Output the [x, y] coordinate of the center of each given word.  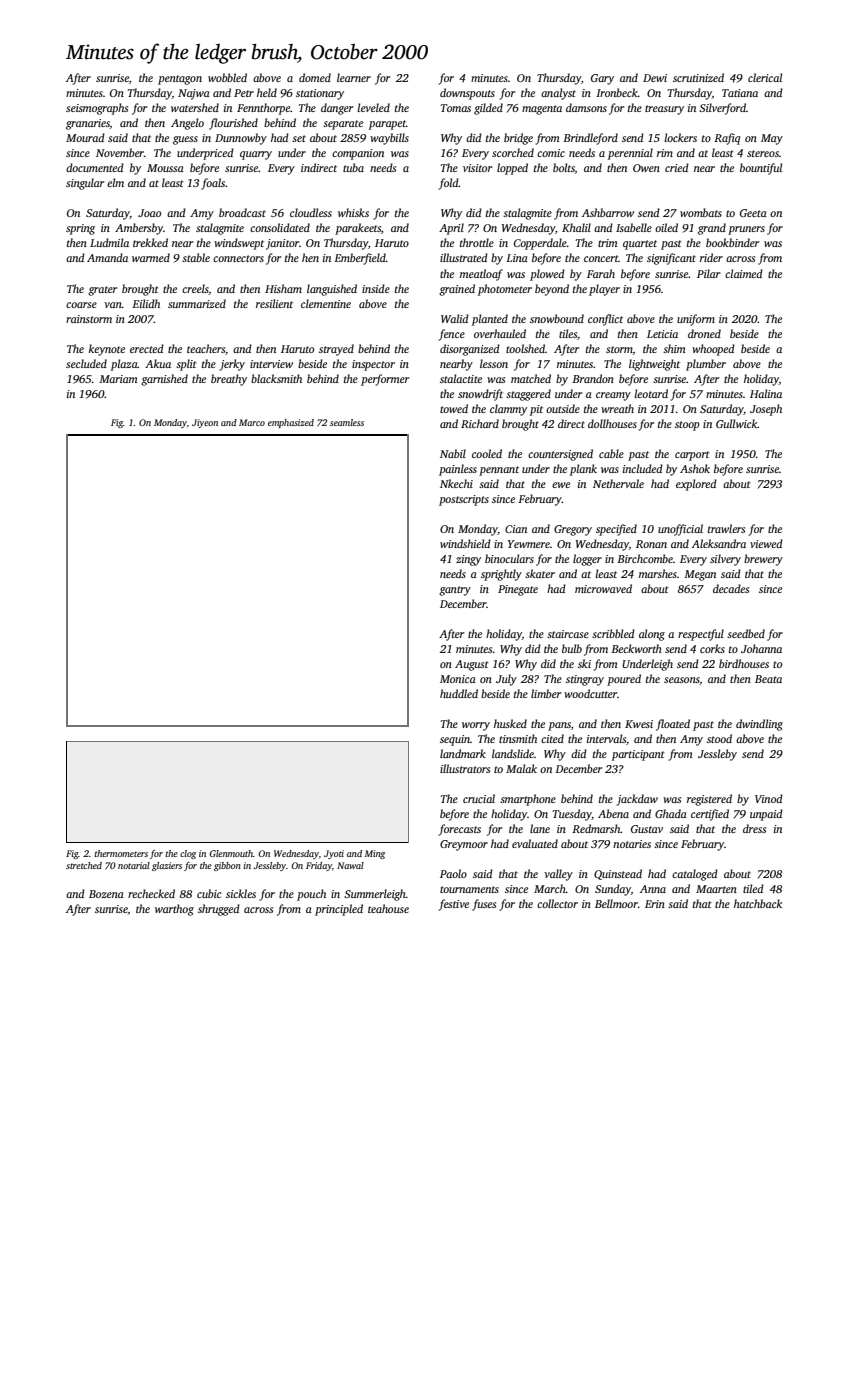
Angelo [187, 124]
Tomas [456, 108]
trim [607, 243]
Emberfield [360, 259]
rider [711, 257]
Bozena [106, 894]
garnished [164, 380]
